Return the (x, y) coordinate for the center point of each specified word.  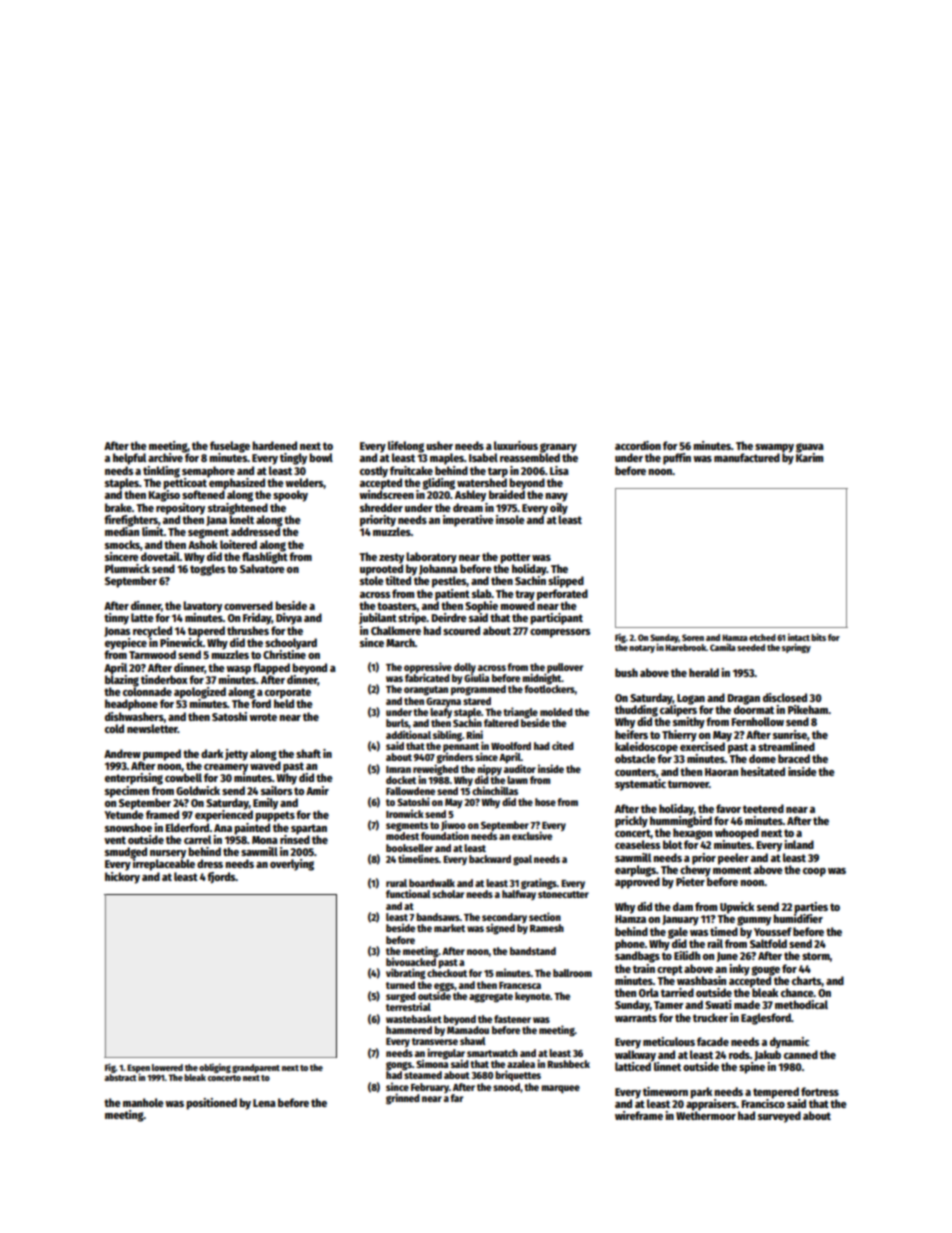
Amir (317, 790)
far (456, 1098)
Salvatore (262, 568)
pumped (162, 755)
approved (637, 883)
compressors (560, 633)
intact (799, 637)
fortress (820, 1091)
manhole (143, 1102)
